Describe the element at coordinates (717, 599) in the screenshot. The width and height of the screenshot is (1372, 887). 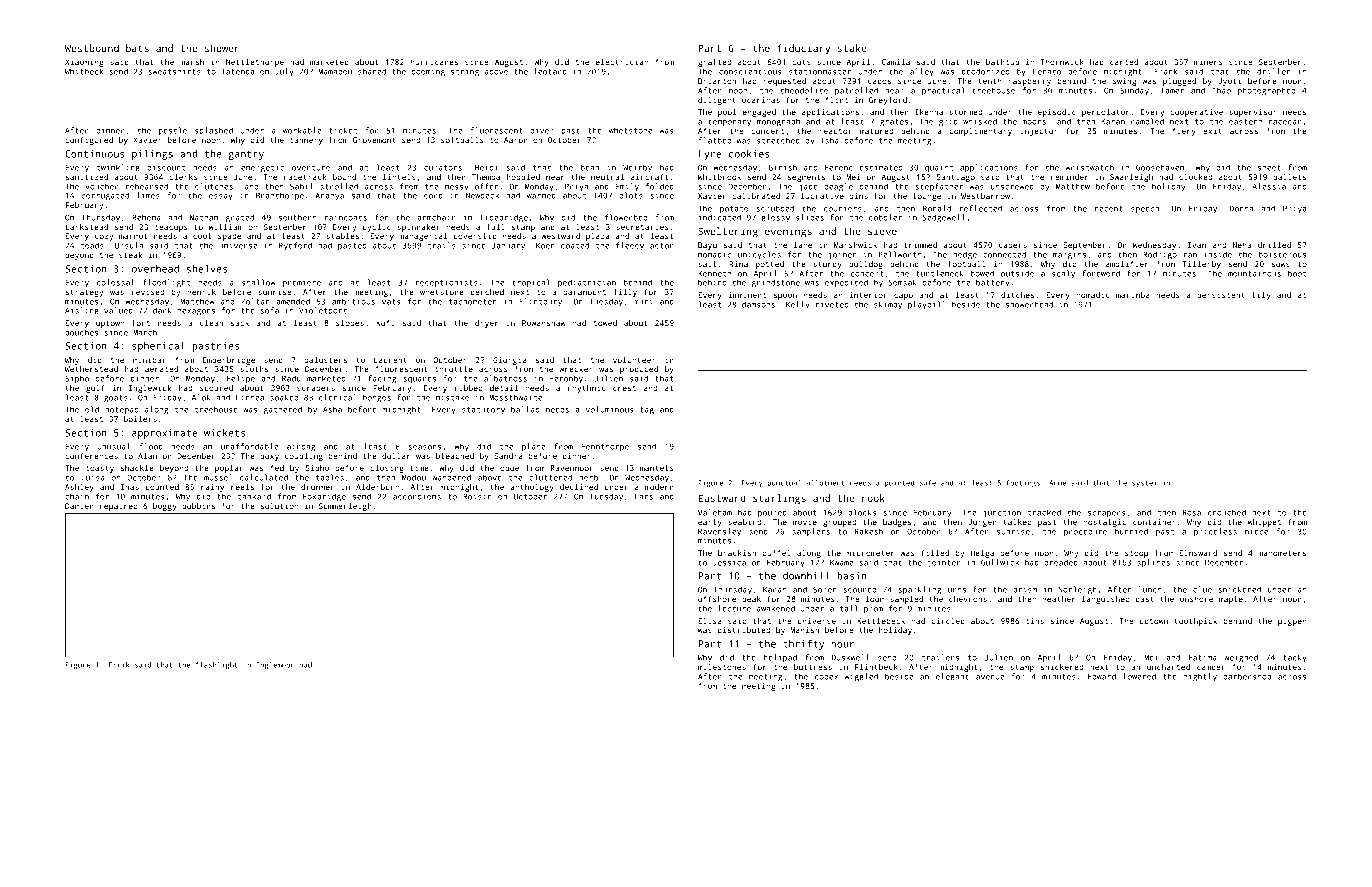
I see `offshore` at that location.
